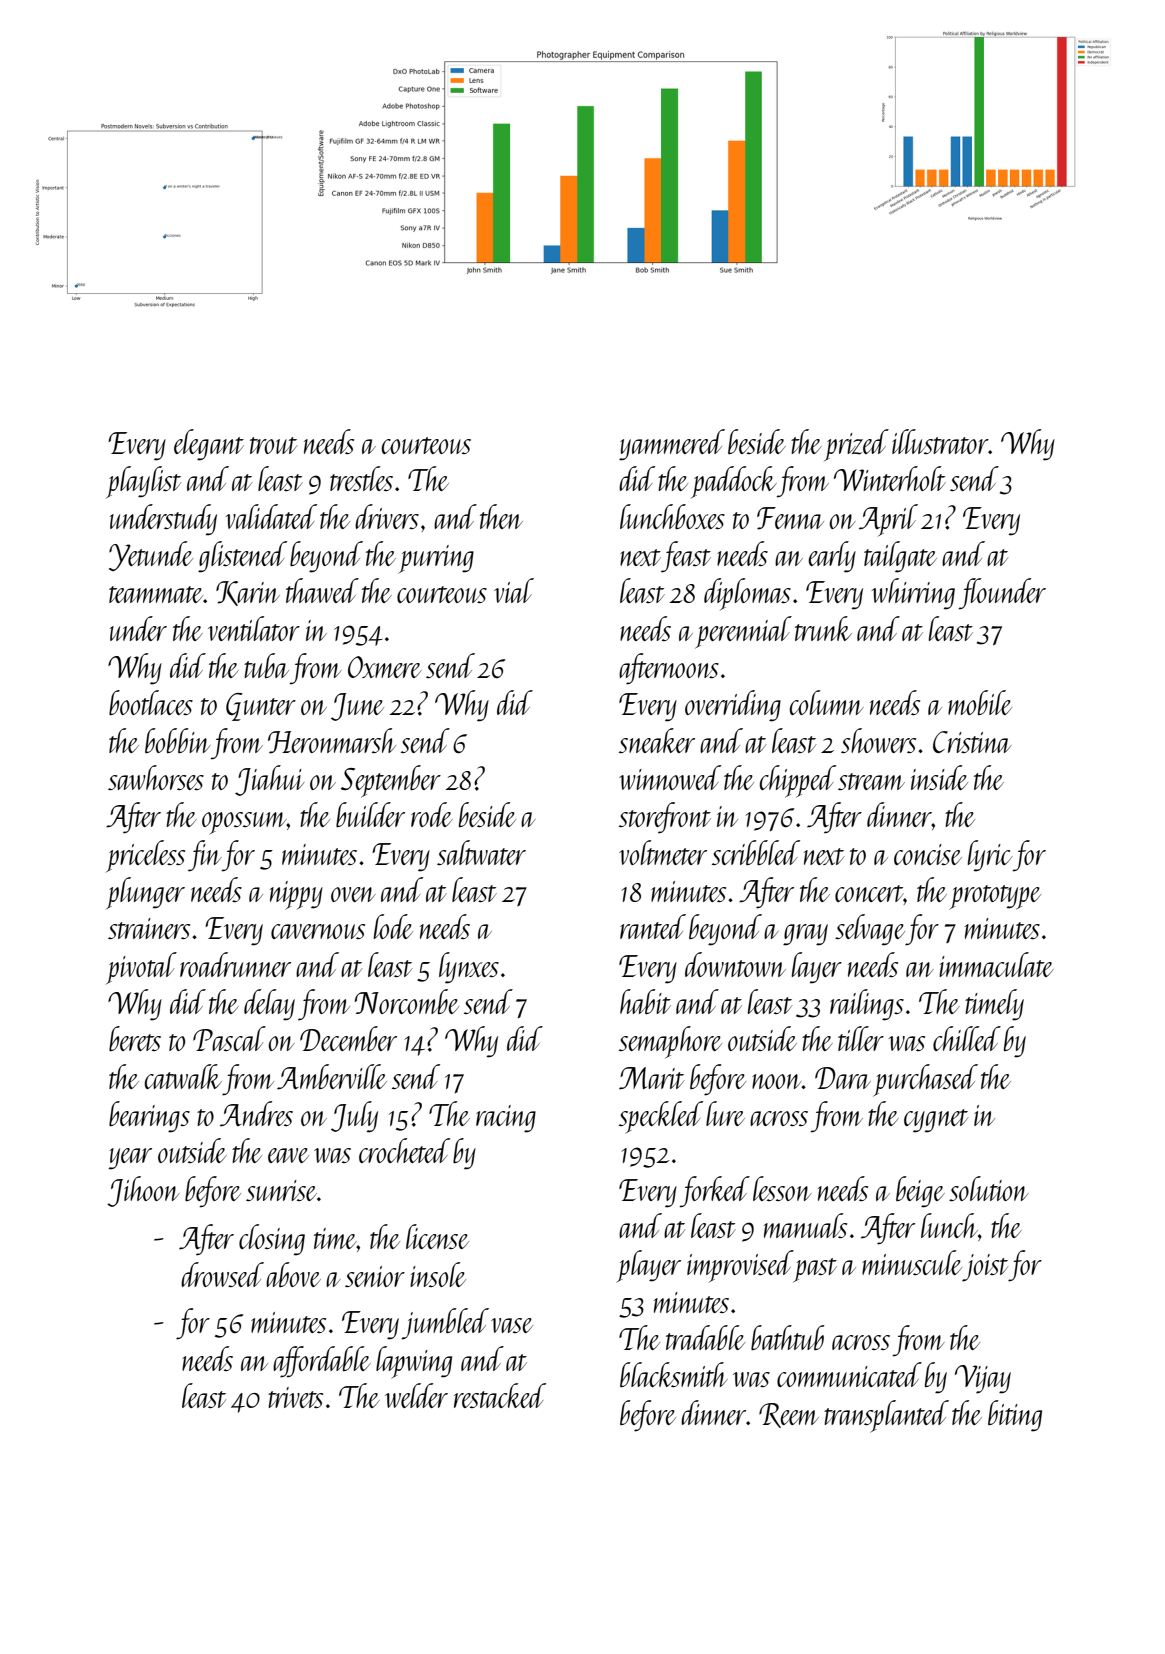  What do you see at coordinates (686, 557) in the screenshot?
I see `feast` at bounding box center [686, 557].
